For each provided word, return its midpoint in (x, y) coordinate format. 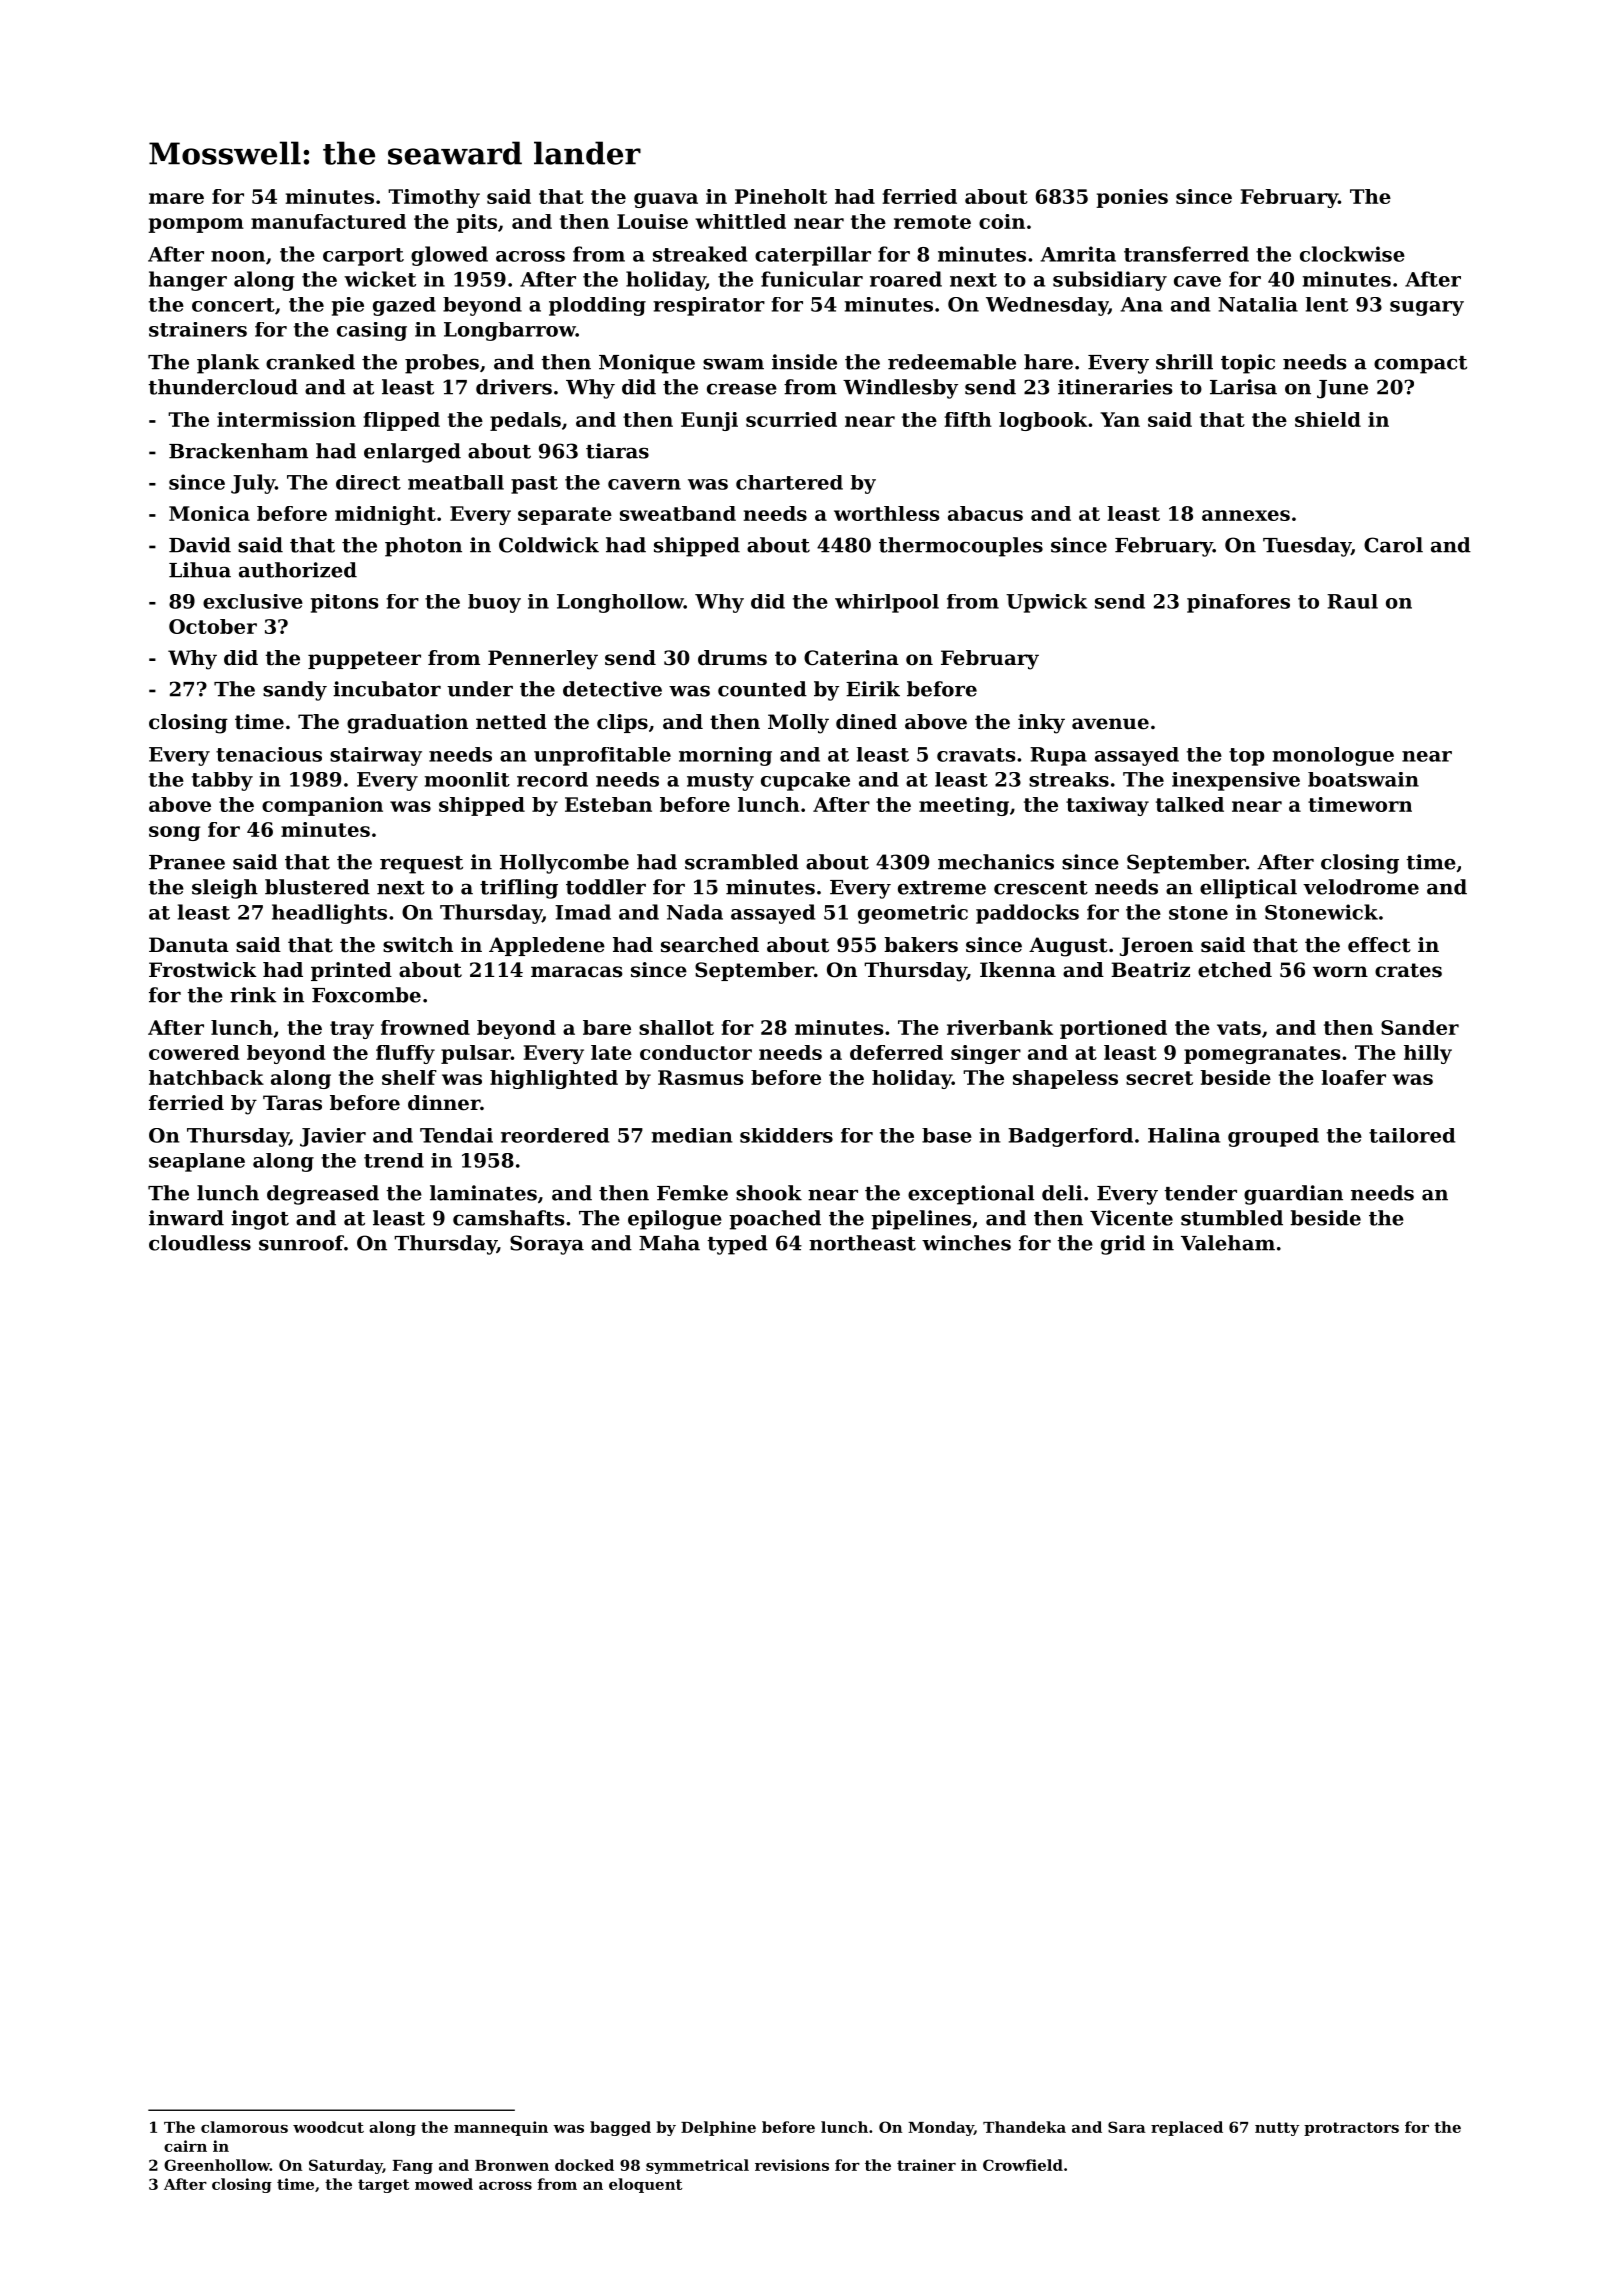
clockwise (1352, 254)
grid (1123, 1245)
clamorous (244, 2127)
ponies (1132, 198)
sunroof (301, 1243)
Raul (1352, 601)
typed (737, 1245)
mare (176, 198)
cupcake (805, 781)
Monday (941, 2128)
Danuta (189, 945)
